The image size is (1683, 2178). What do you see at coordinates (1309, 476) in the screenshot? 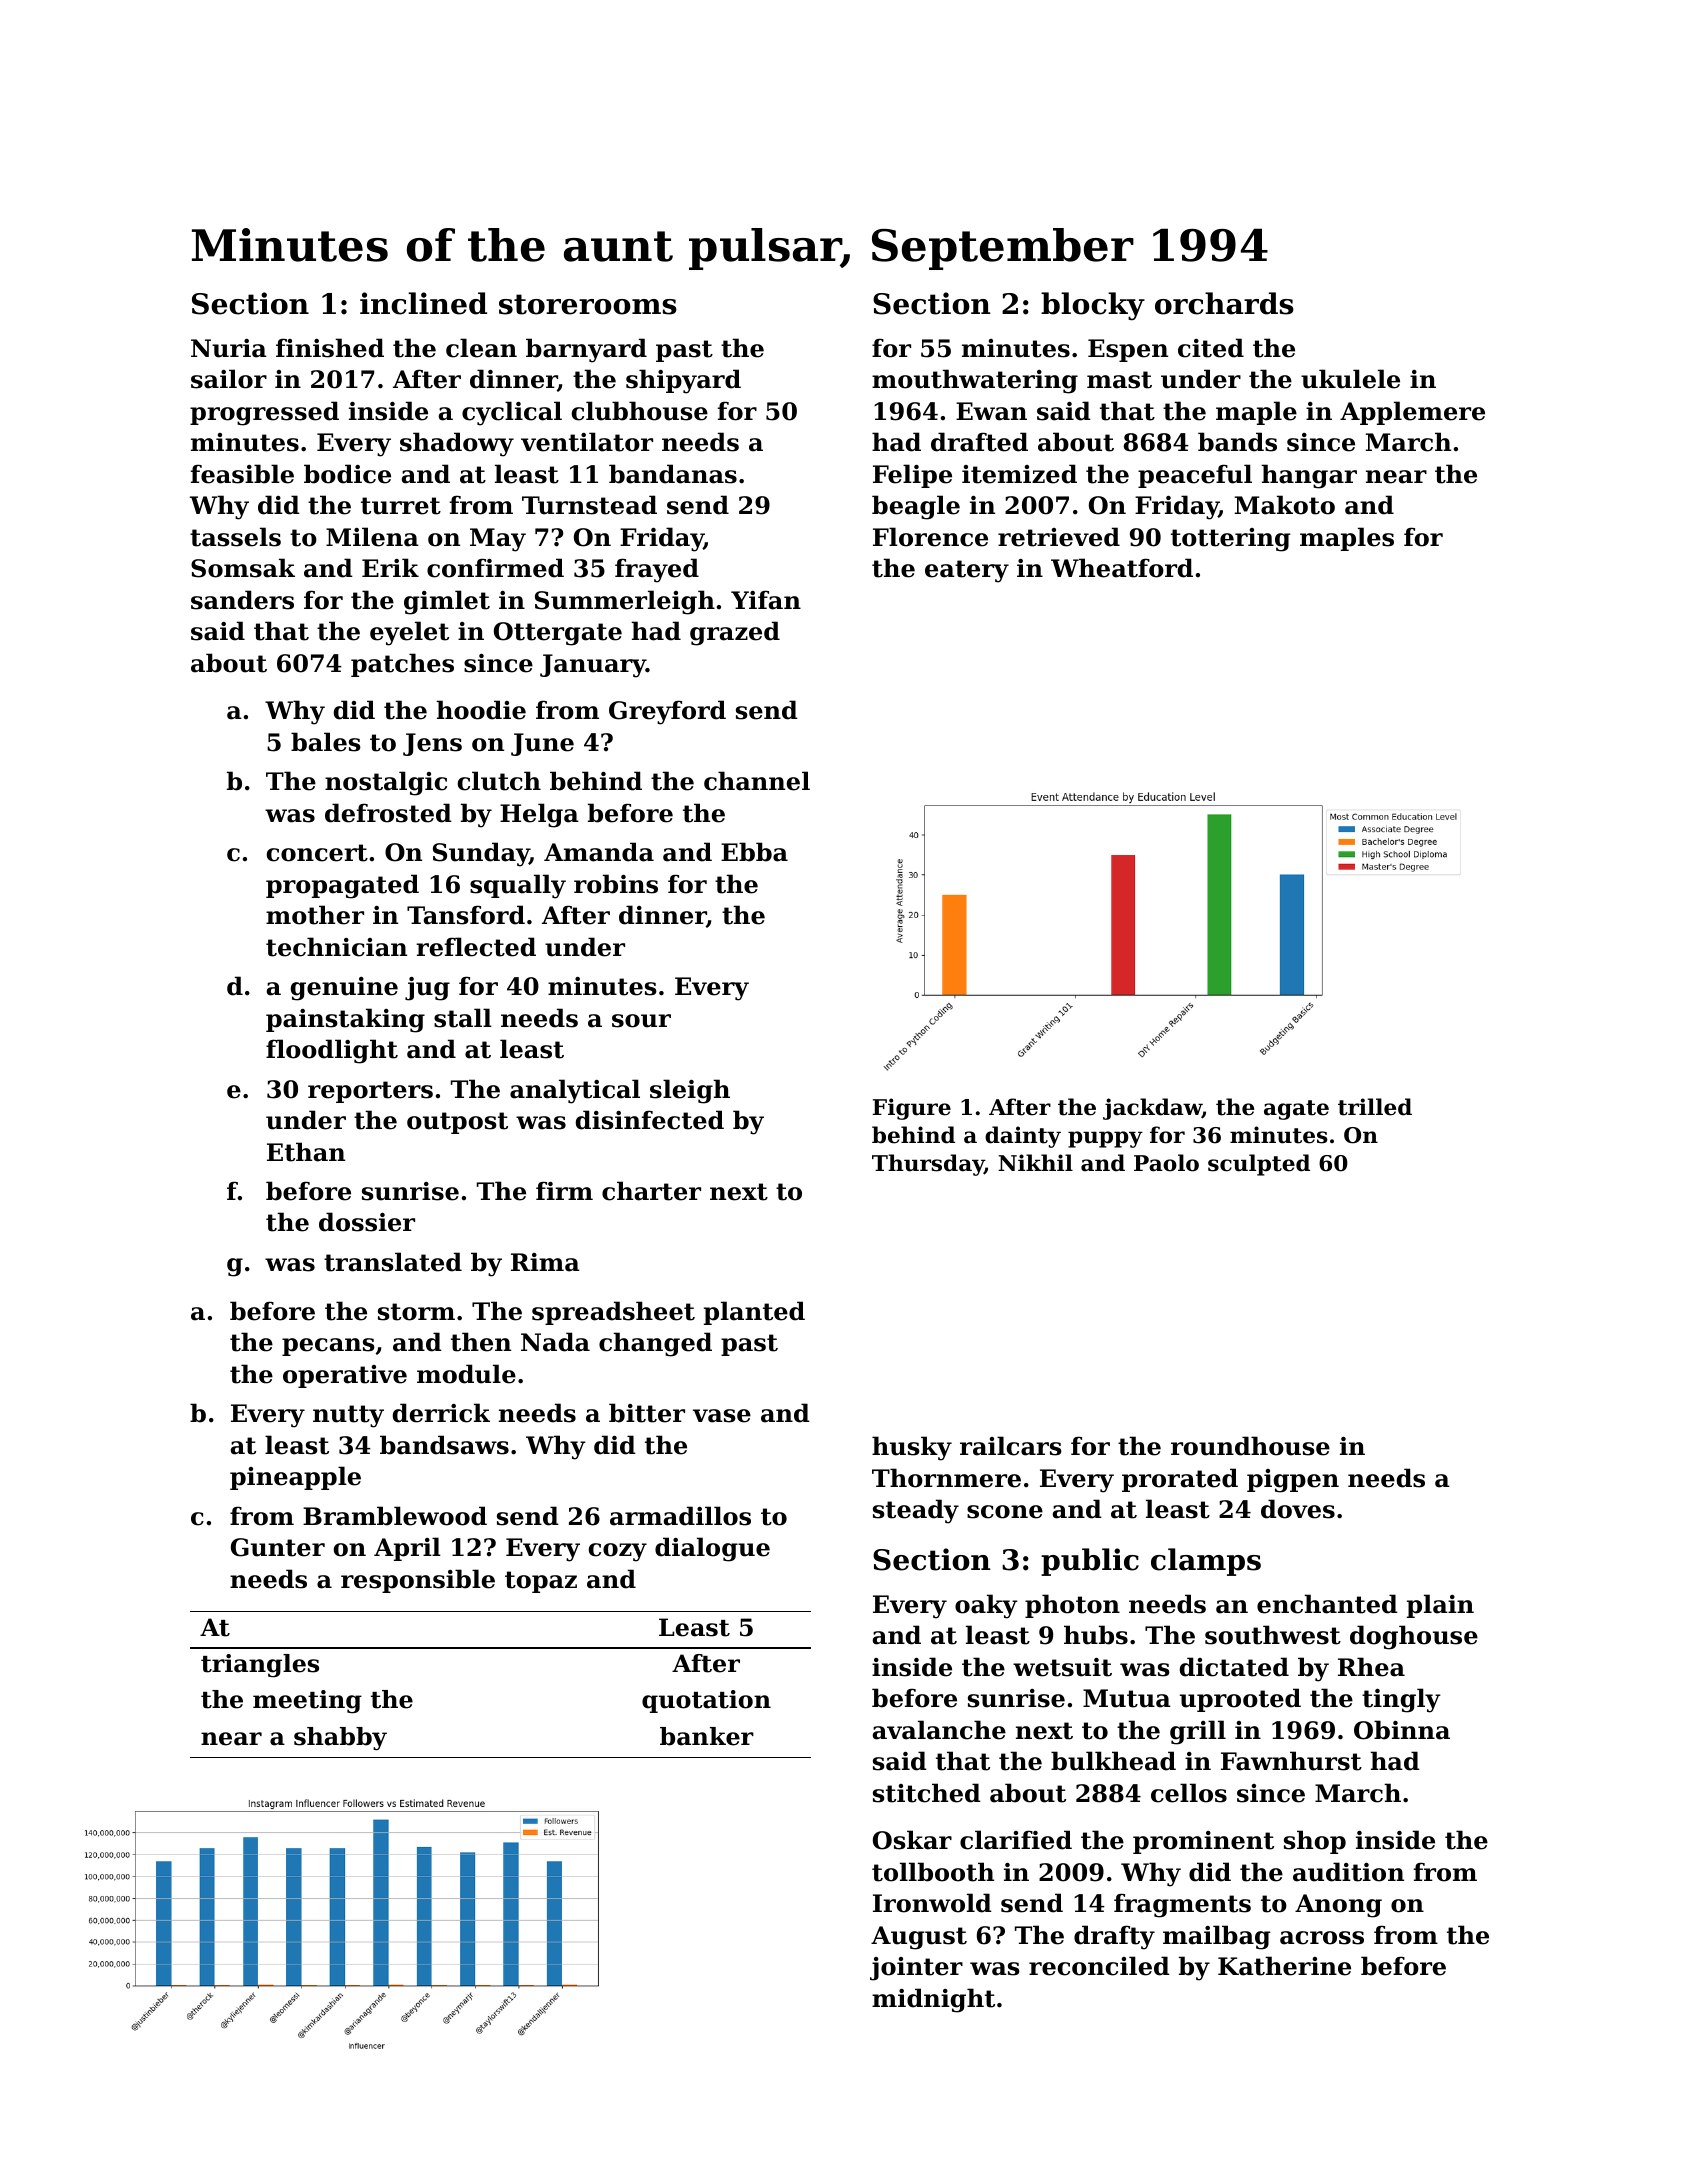
I see `hangar` at bounding box center [1309, 476].
